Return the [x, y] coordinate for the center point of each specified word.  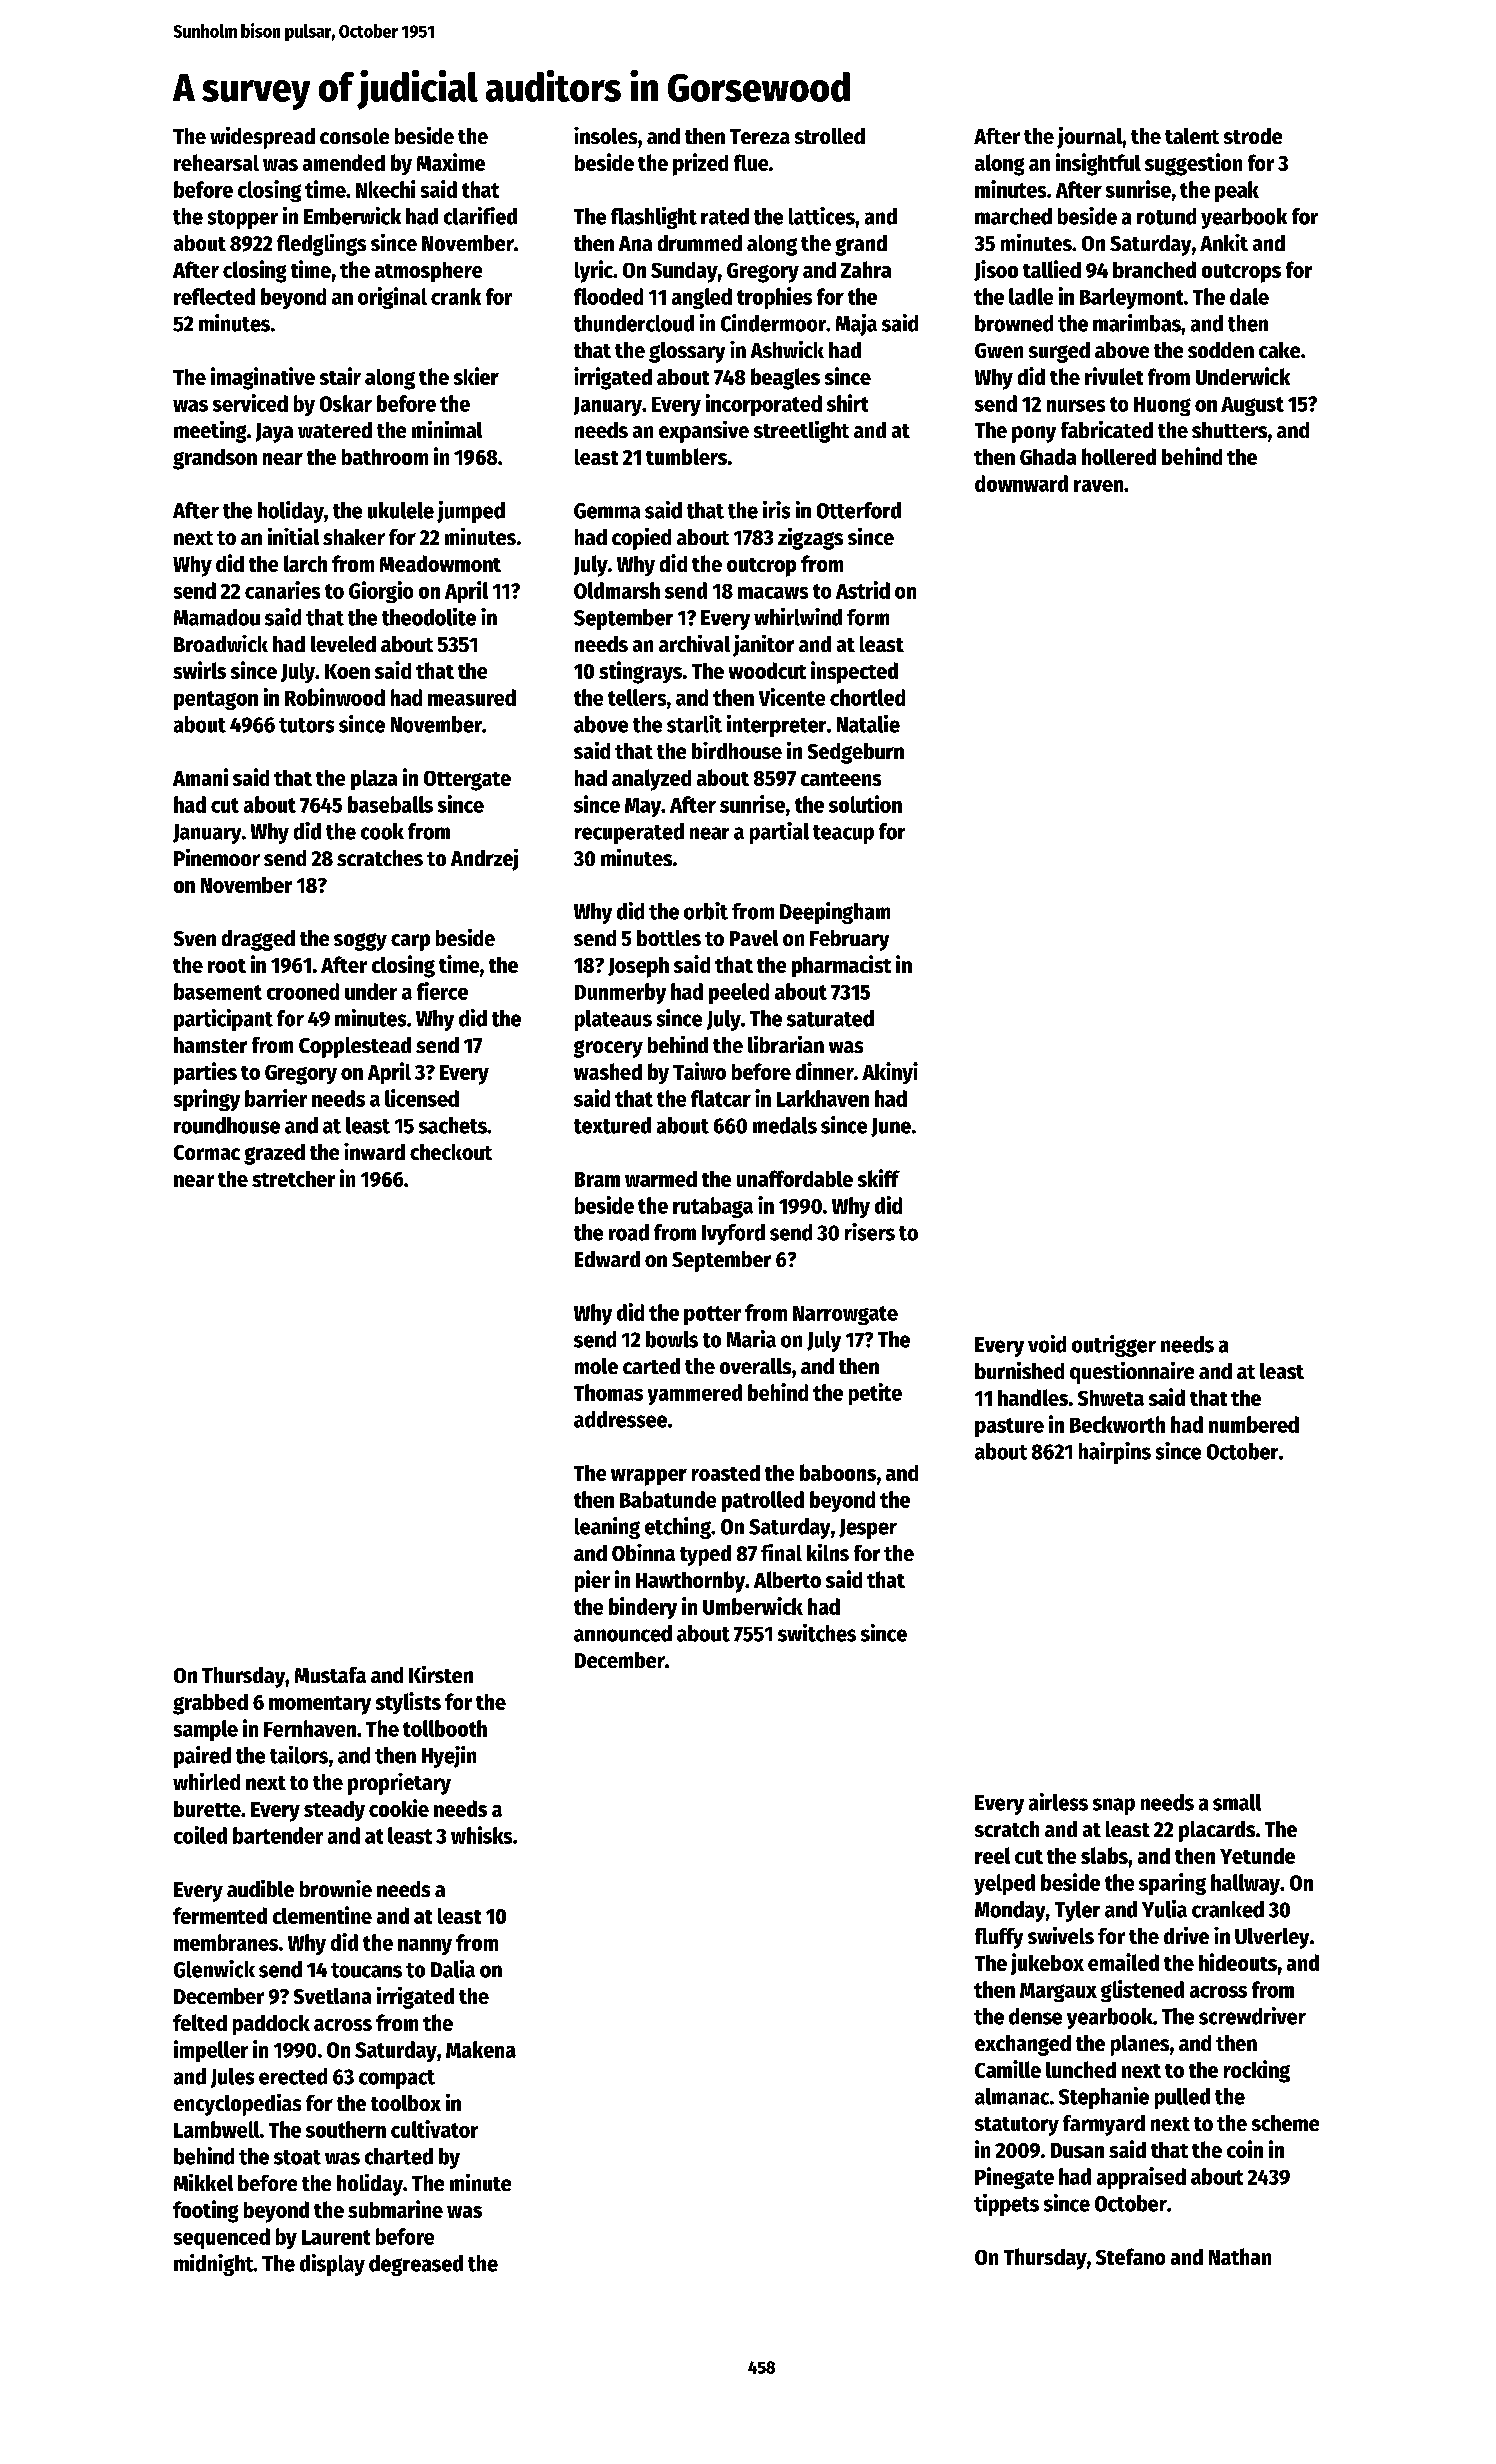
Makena [481, 2049]
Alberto [787, 1579]
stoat [297, 2157]
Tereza [760, 136]
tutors [306, 725]
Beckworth [1117, 1424]
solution [865, 804]
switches [817, 1633]
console [354, 136]
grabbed [210, 1704]
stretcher [293, 1179]
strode [1253, 136]
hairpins [1115, 1453]
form [868, 617]
